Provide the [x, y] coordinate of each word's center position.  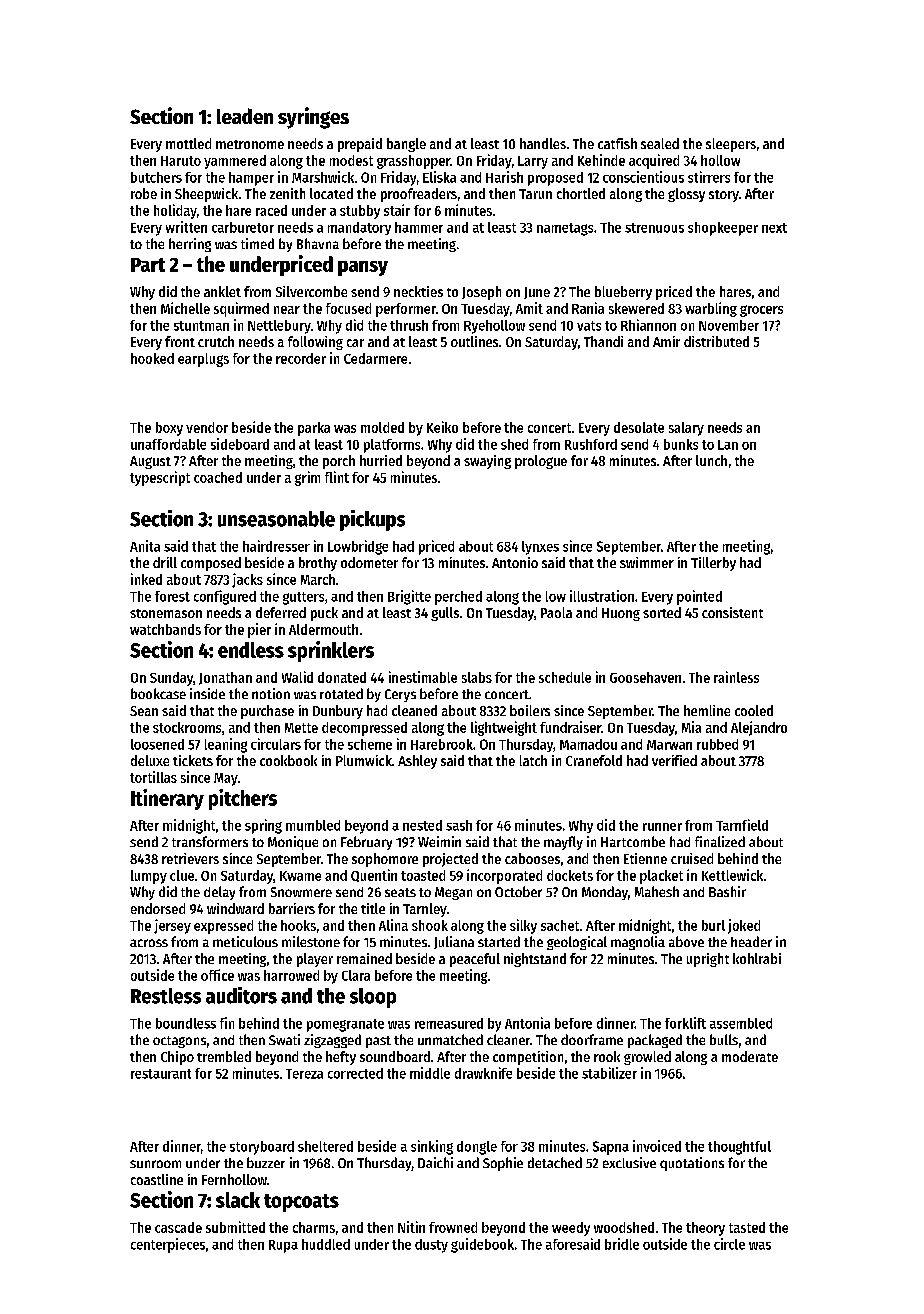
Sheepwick [206, 195]
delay [219, 893]
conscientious [643, 177]
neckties [418, 291]
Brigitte [409, 597]
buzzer [266, 1162]
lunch [711, 460]
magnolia [638, 943]
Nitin [411, 1227]
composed [211, 564]
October [518, 891]
